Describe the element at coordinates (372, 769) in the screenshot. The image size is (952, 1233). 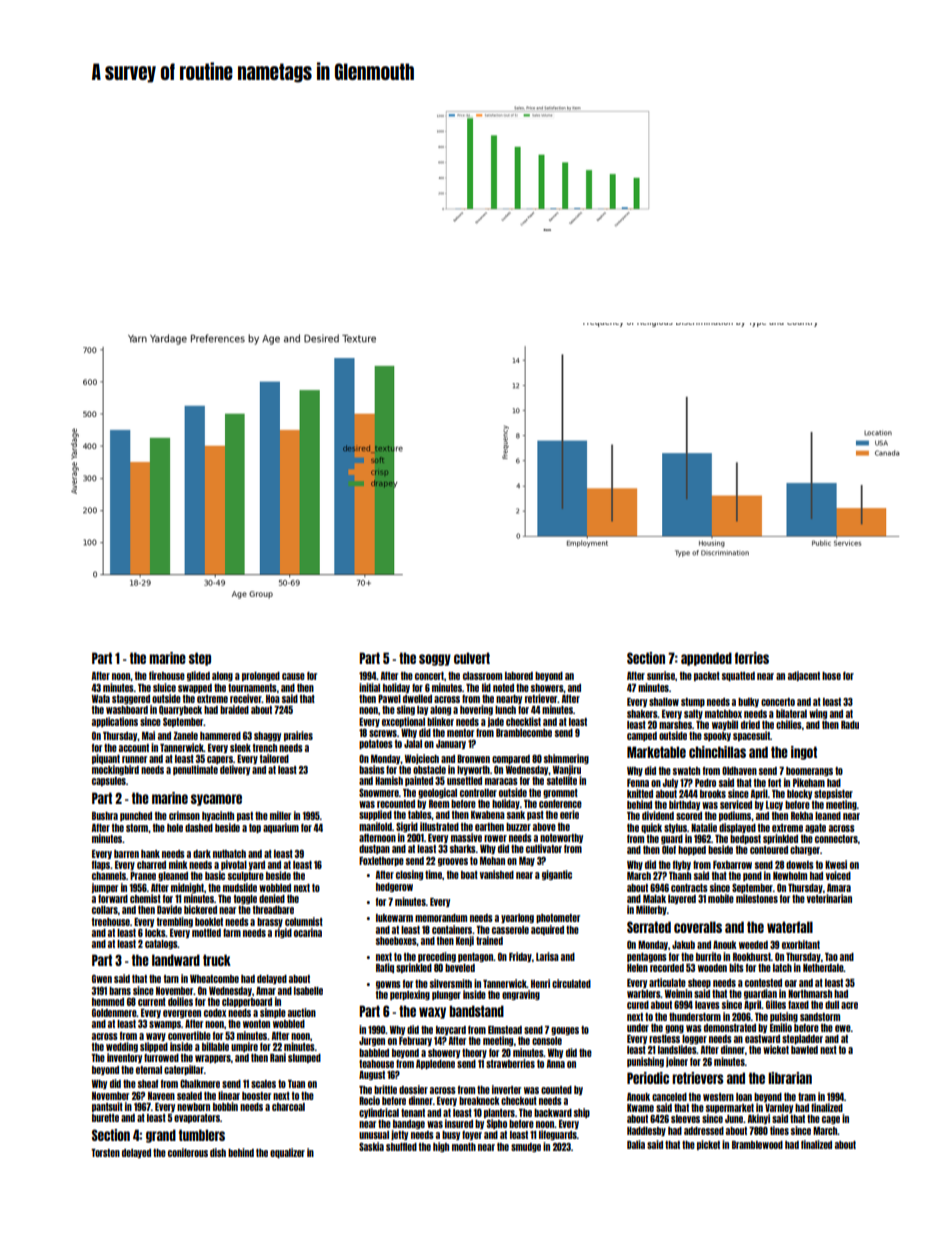
I see `basins` at that location.
